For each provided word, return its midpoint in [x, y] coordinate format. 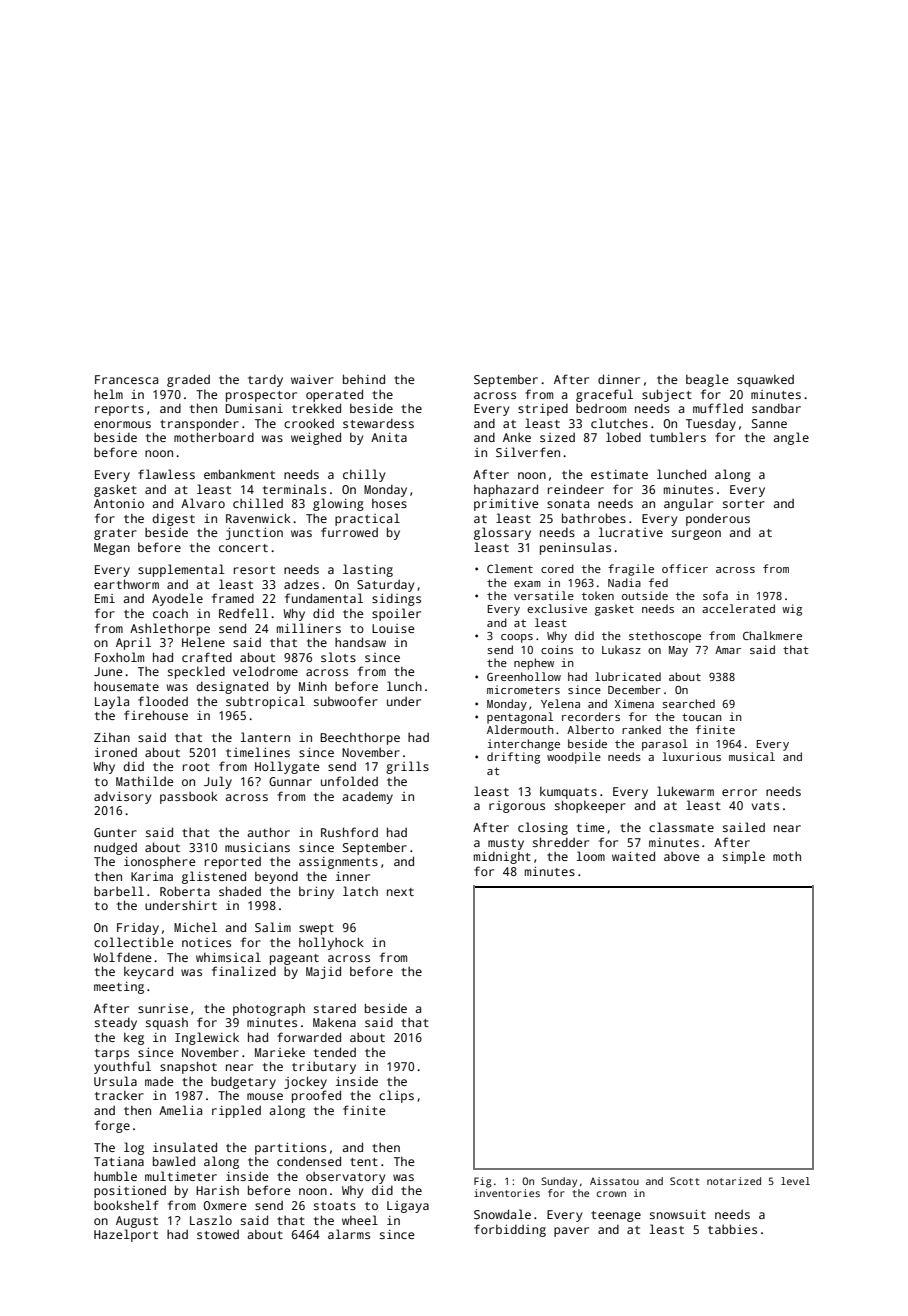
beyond [276, 877]
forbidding [510, 1230]
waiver [312, 379]
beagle [707, 380]
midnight [502, 857]
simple [744, 857]
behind [364, 379]
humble [115, 1176]
